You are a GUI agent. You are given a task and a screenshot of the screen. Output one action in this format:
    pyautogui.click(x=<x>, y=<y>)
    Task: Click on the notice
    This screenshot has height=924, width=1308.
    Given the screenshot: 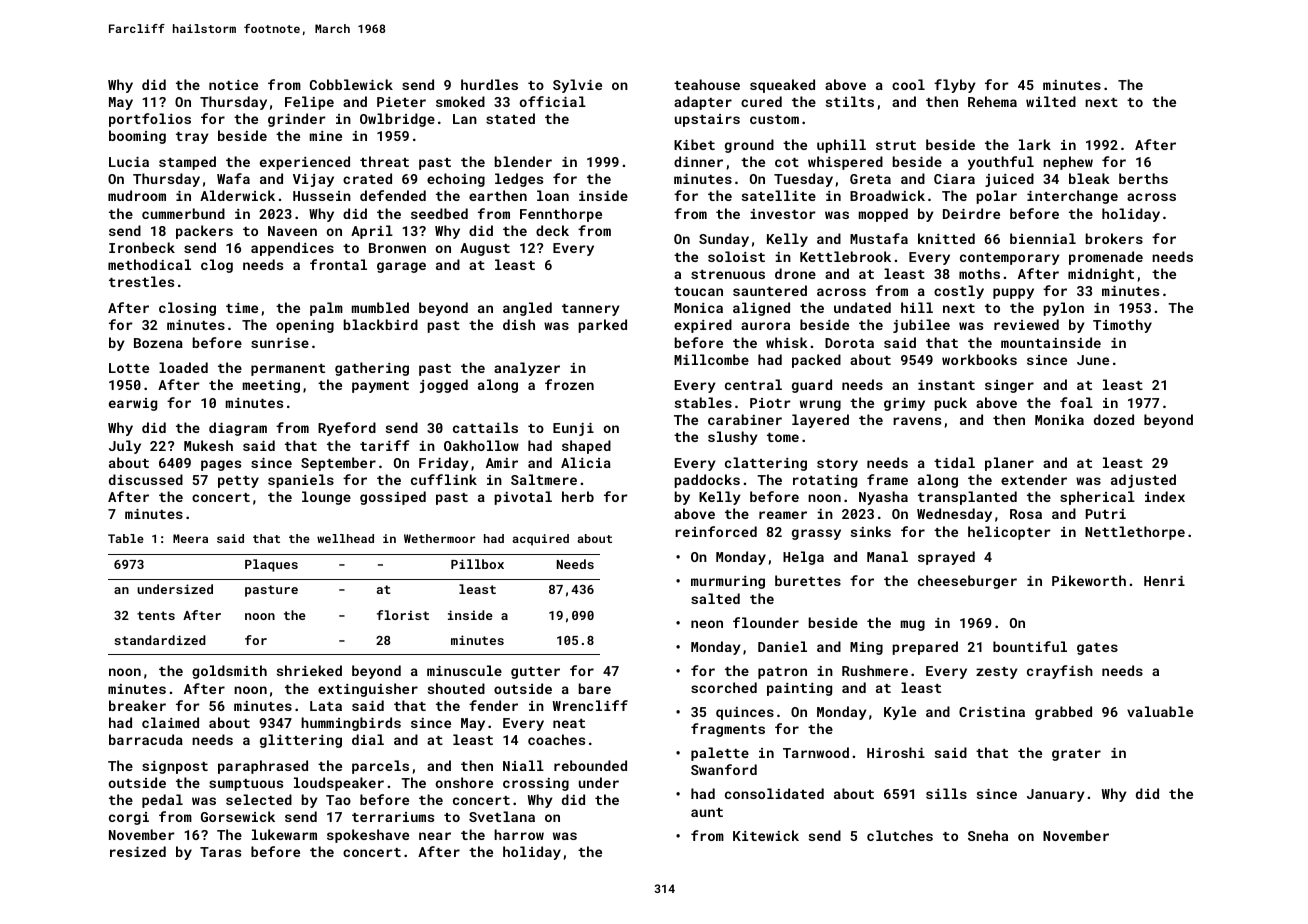 What is the action you would take?
    pyautogui.click(x=233, y=85)
